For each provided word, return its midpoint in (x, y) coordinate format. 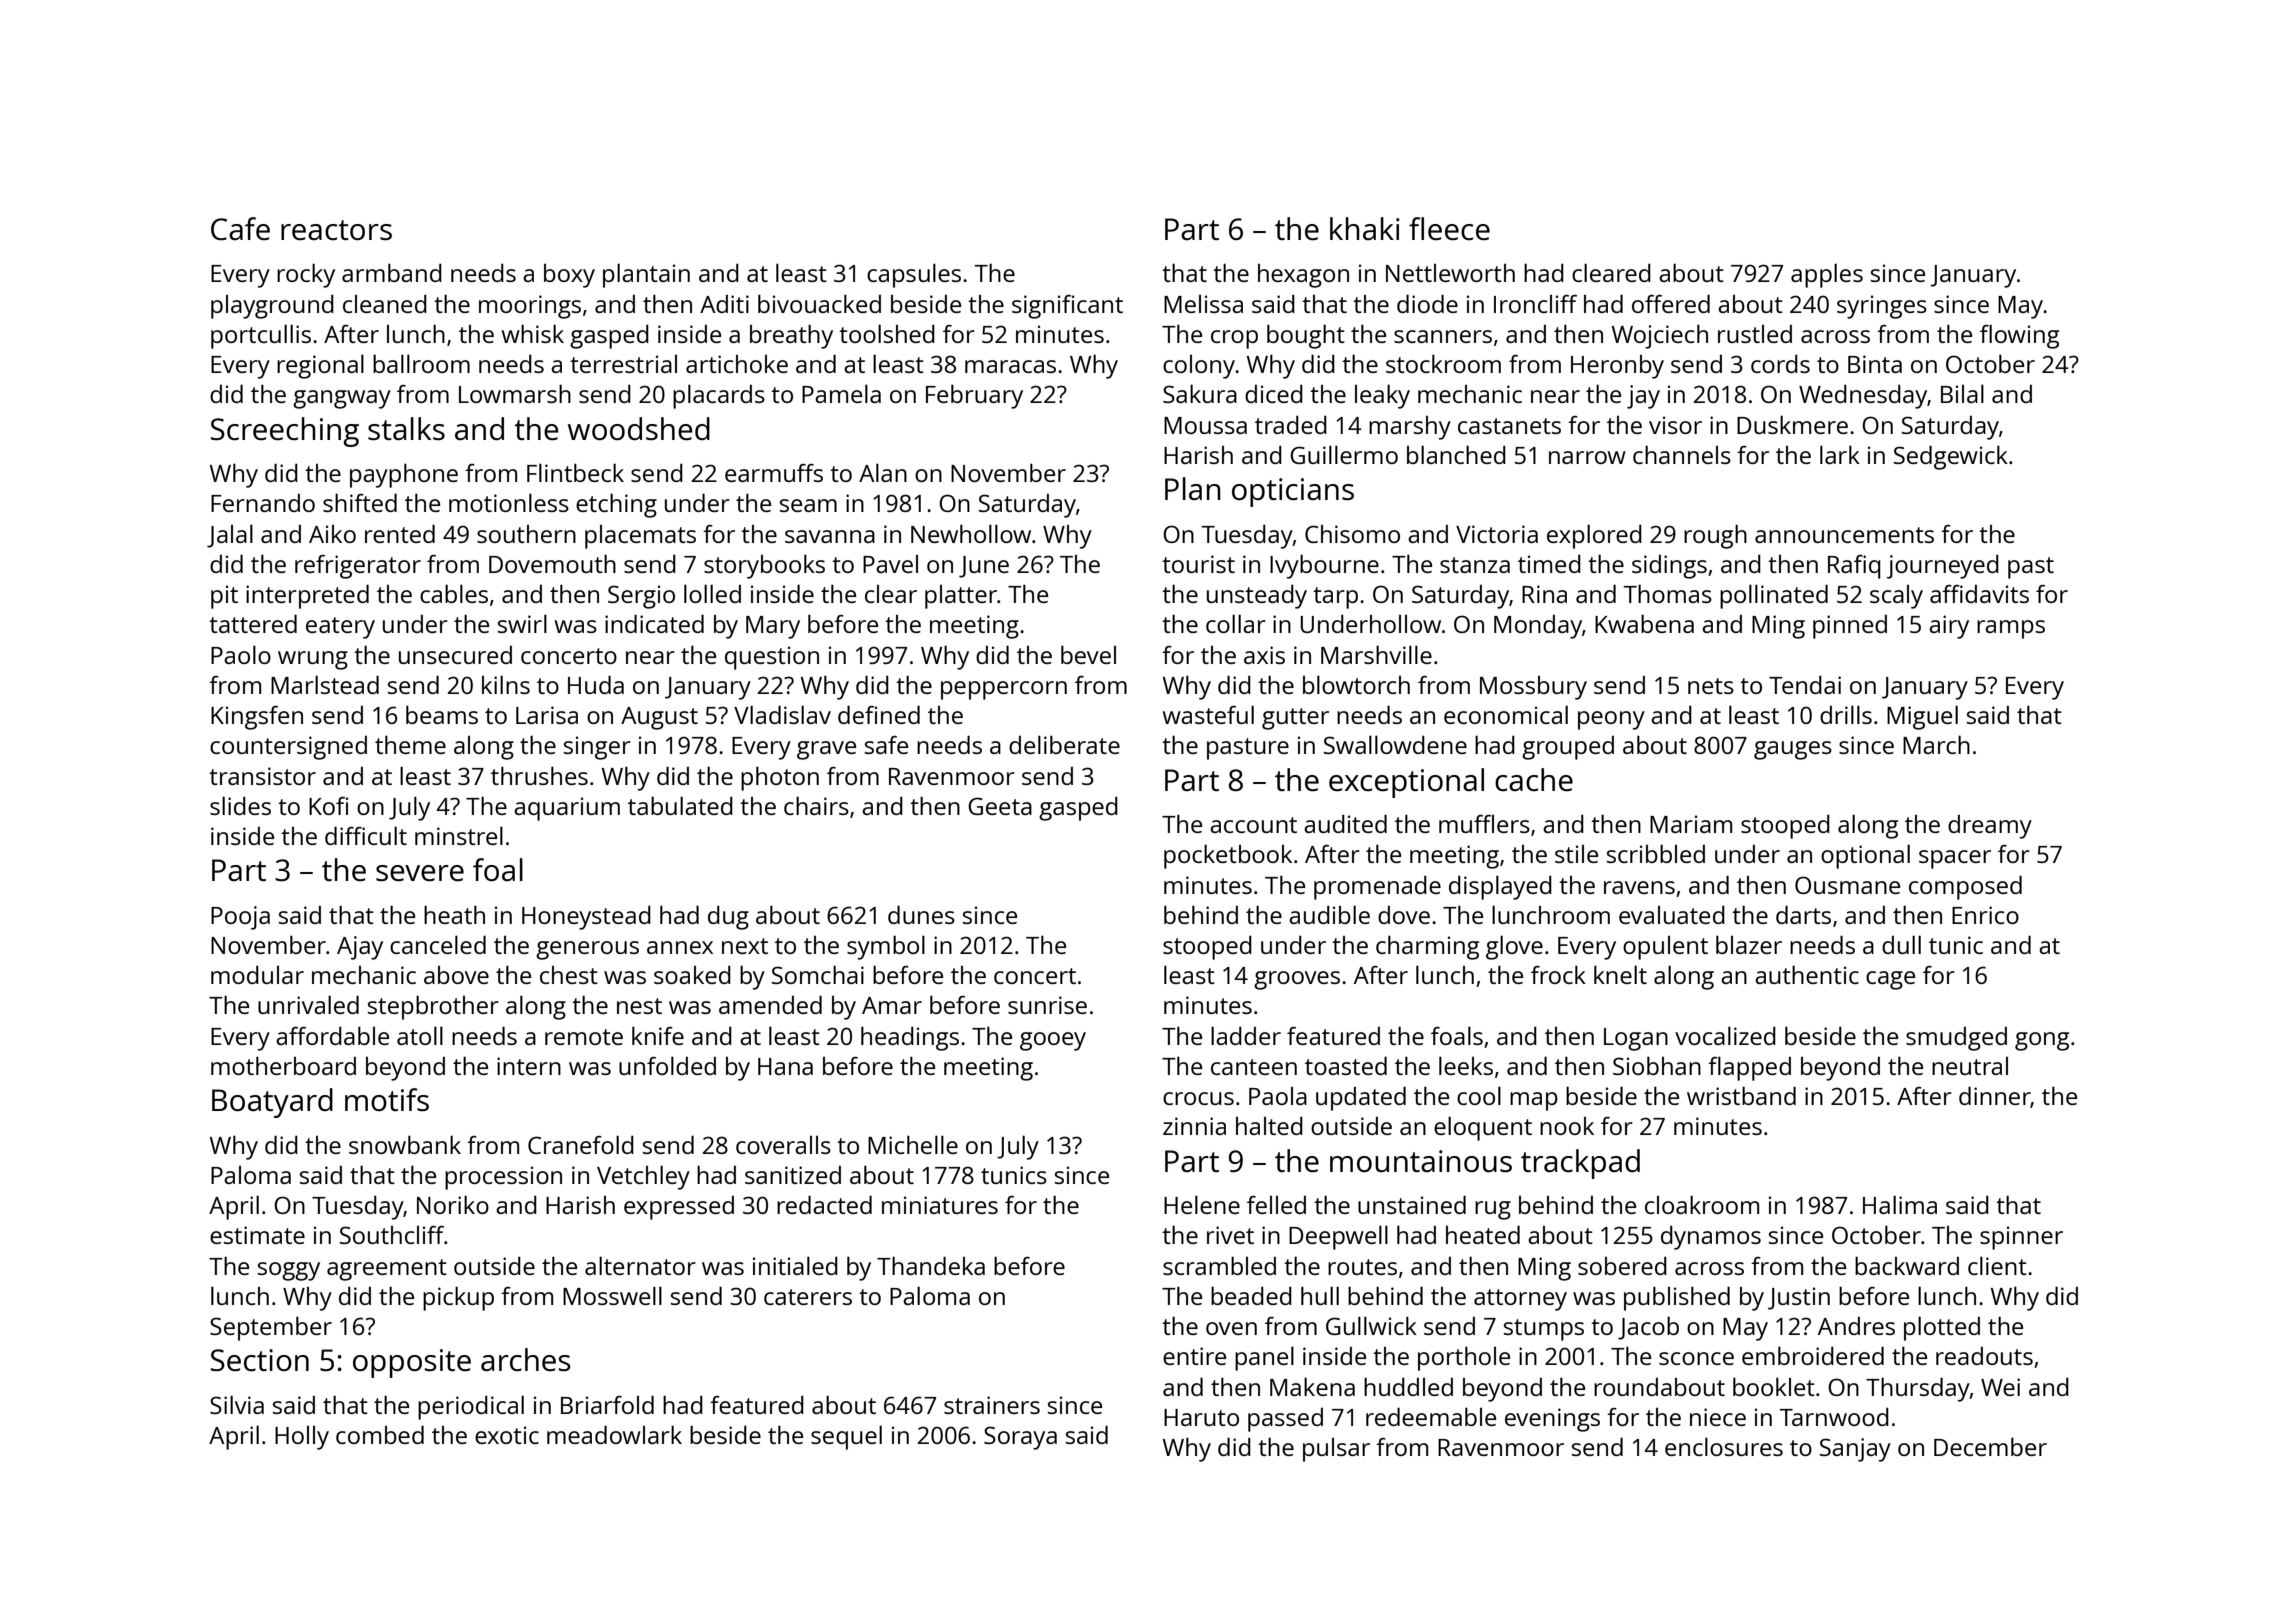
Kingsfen (257, 718)
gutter (1295, 719)
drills (1846, 714)
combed (380, 1434)
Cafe (240, 229)
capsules (914, 275)
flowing (2019, 336)
